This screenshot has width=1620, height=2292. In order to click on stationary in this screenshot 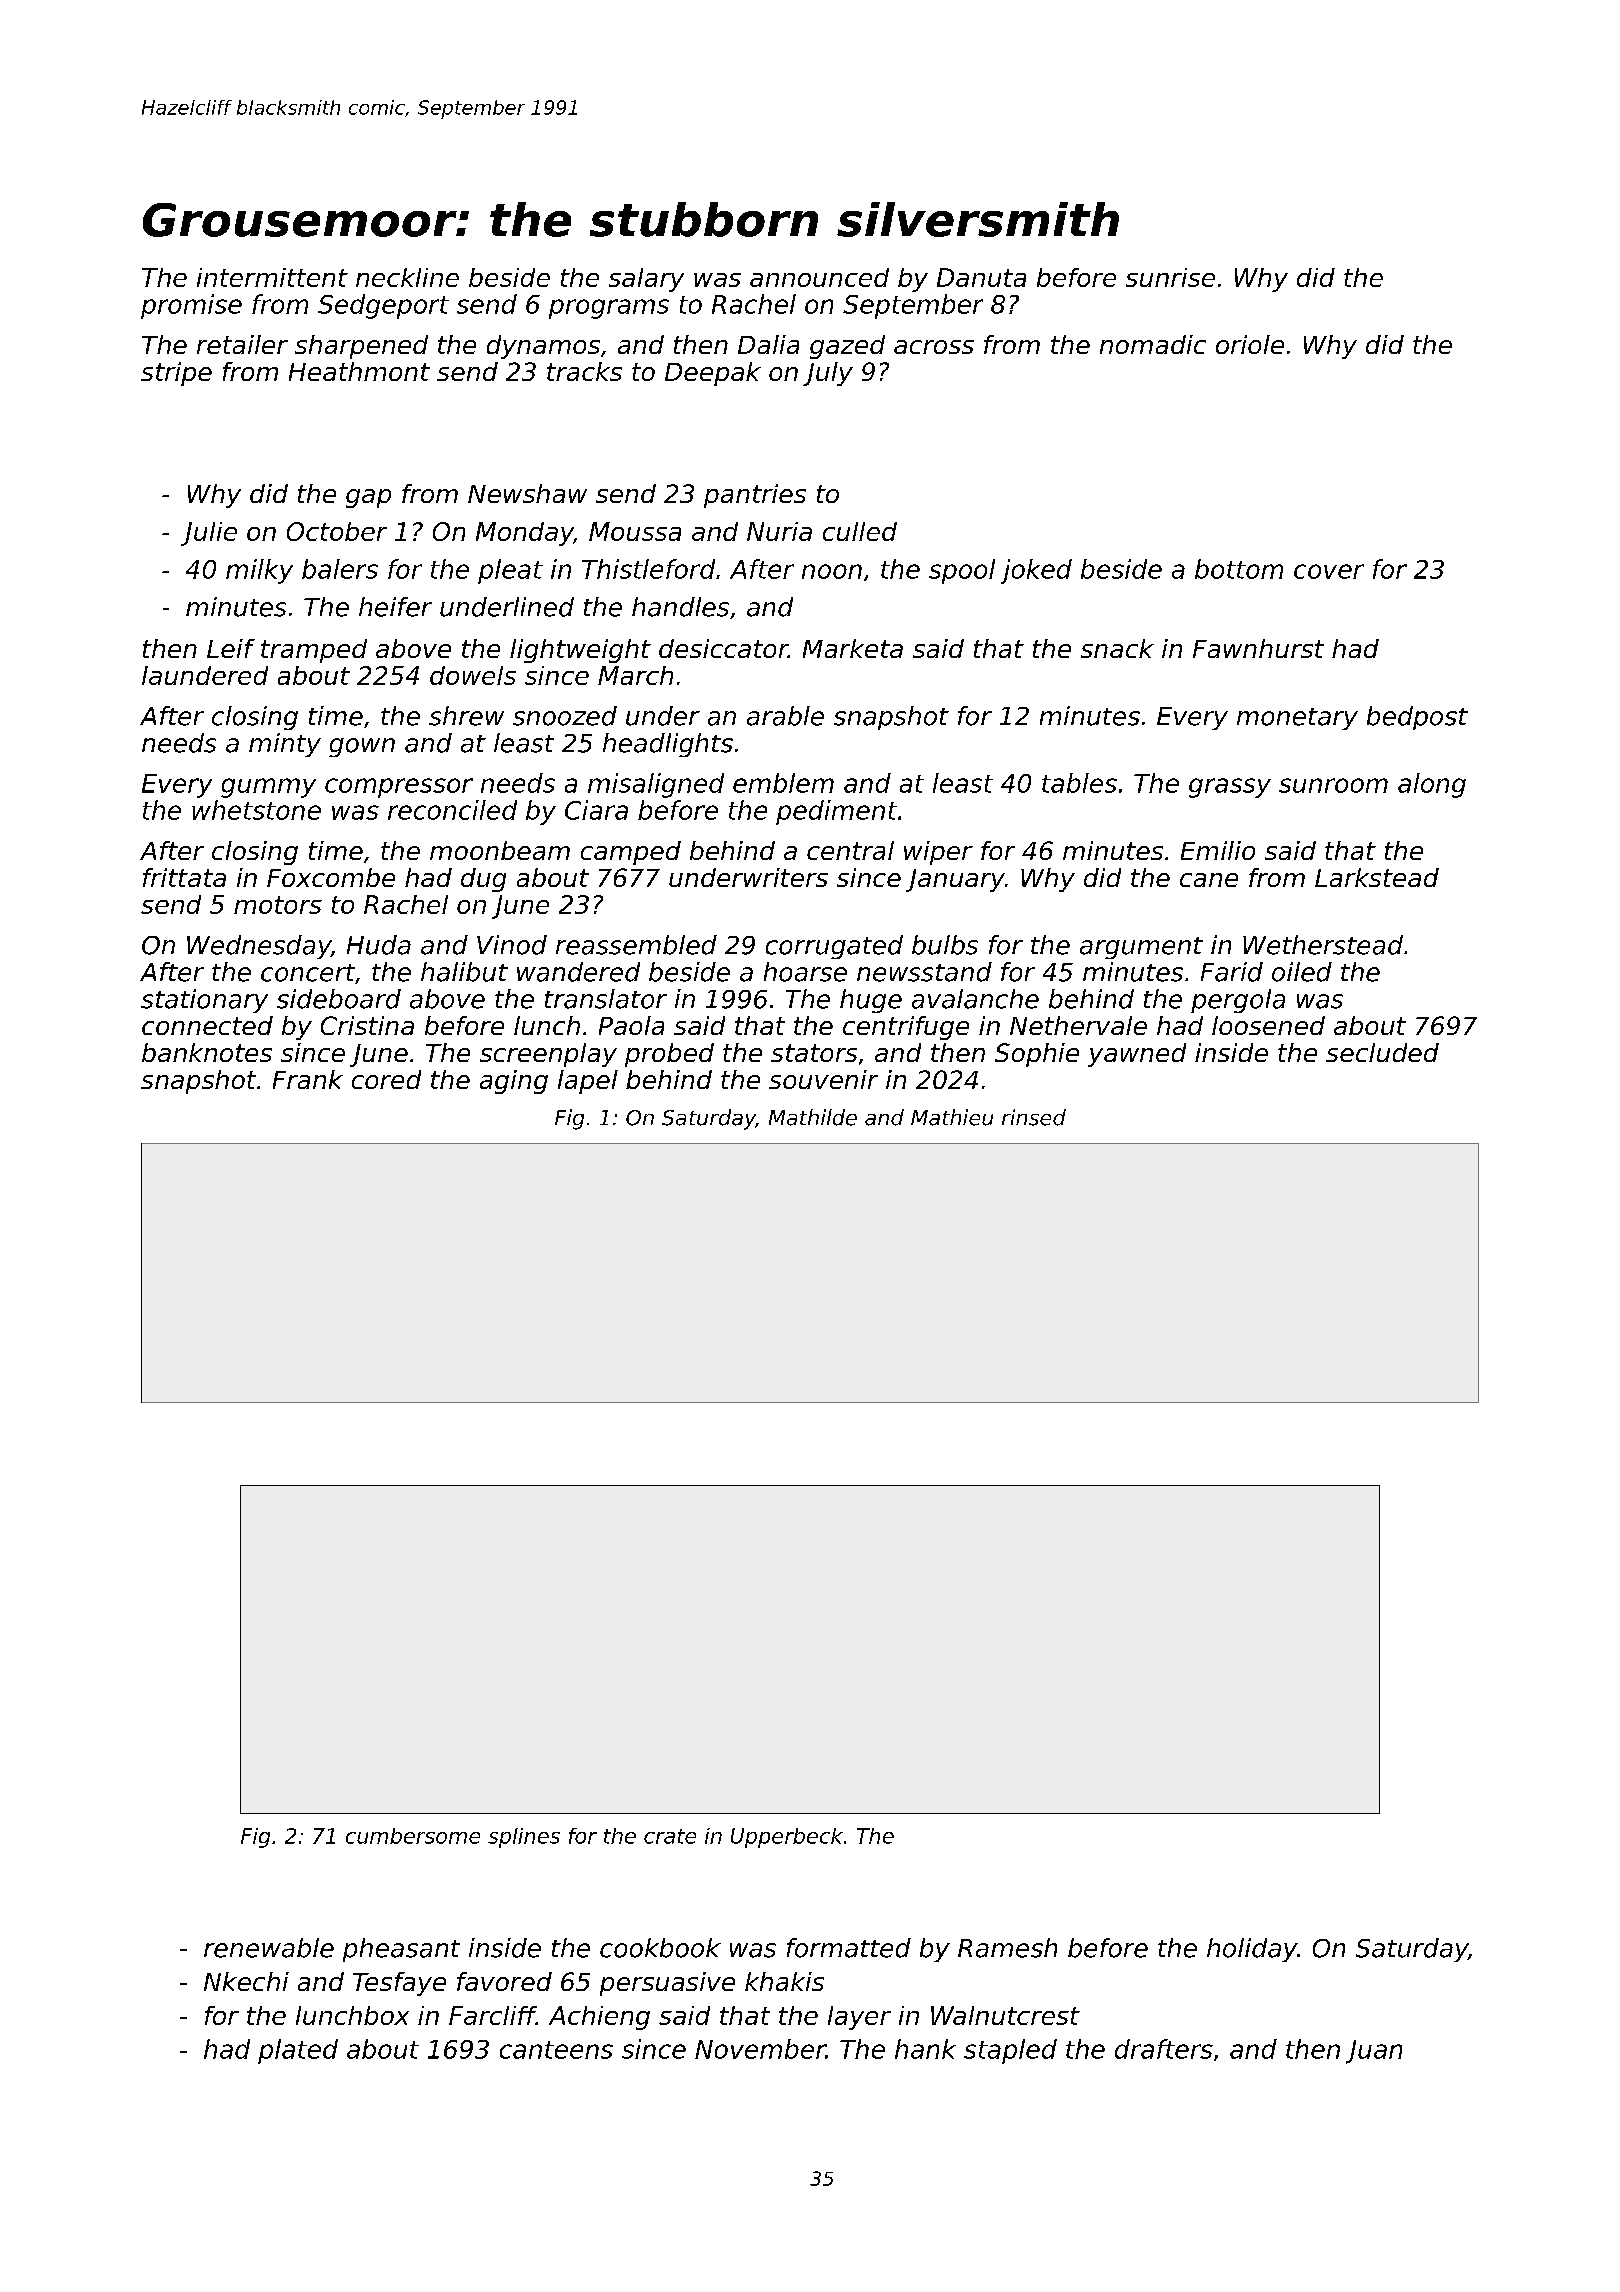, I will do `click(204, 1001)`.
